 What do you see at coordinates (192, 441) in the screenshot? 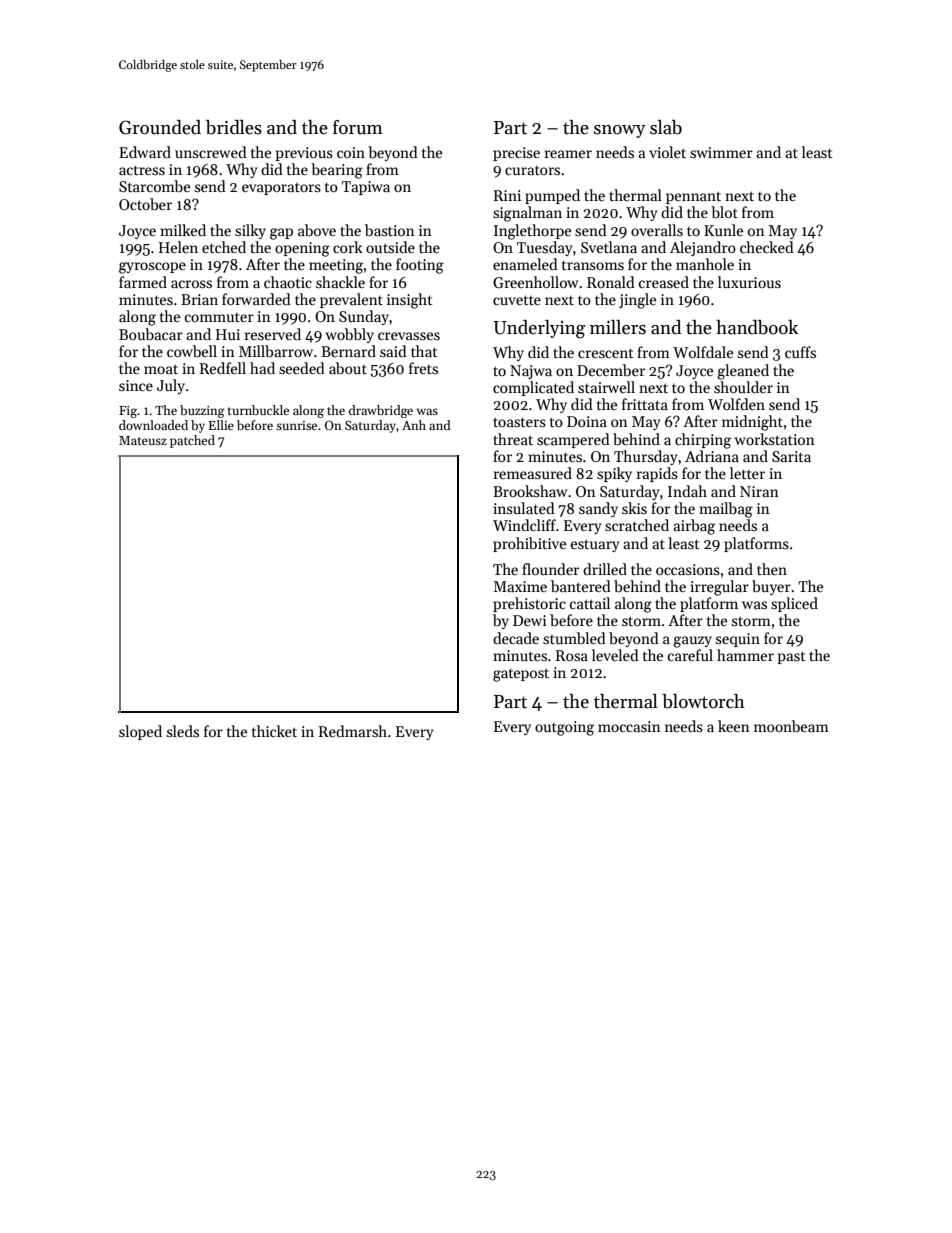
I see `patched` at bounding box center [192, 441].
